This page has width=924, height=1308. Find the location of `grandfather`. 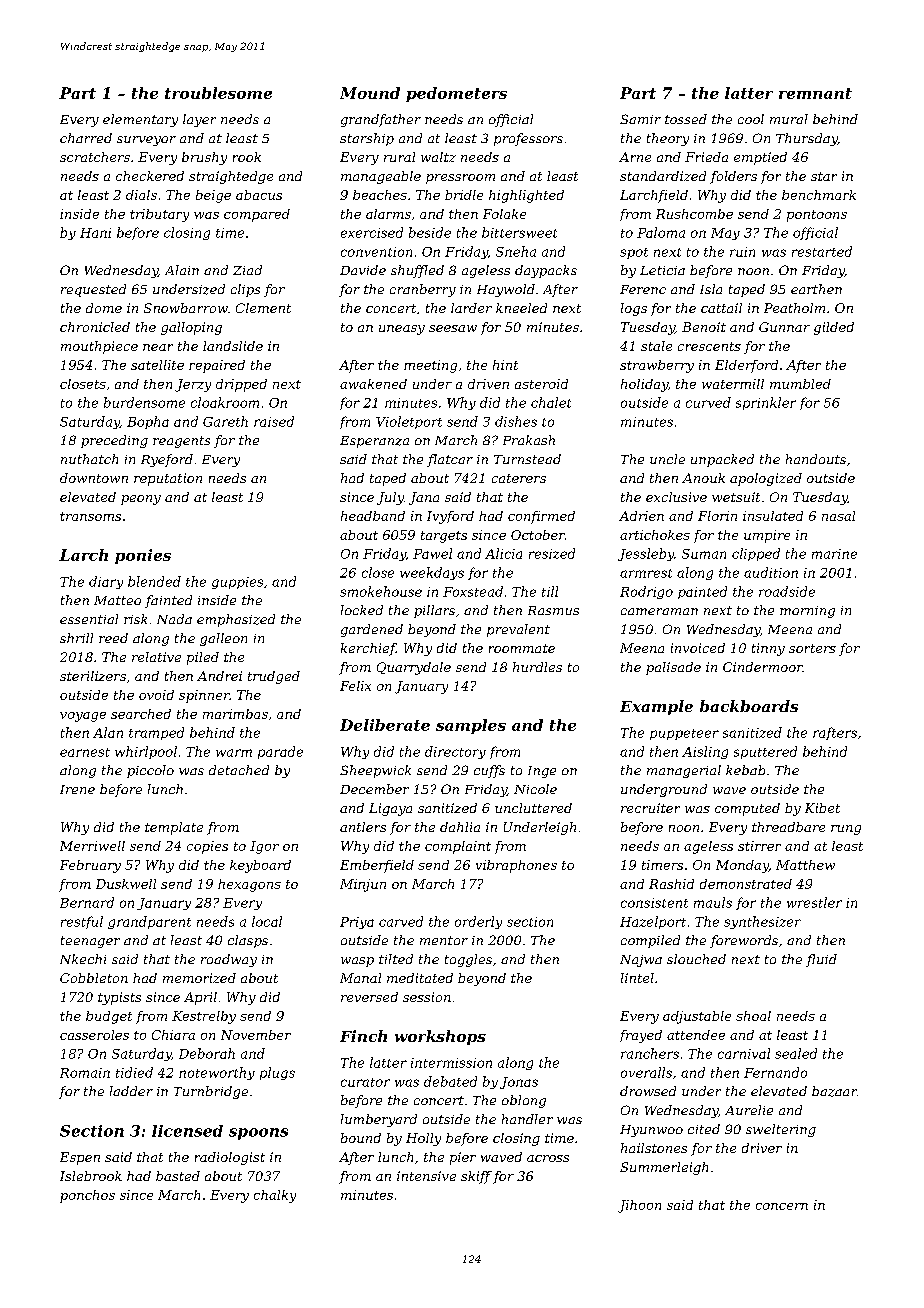

grandfather is located at coordinates (381, 120).
